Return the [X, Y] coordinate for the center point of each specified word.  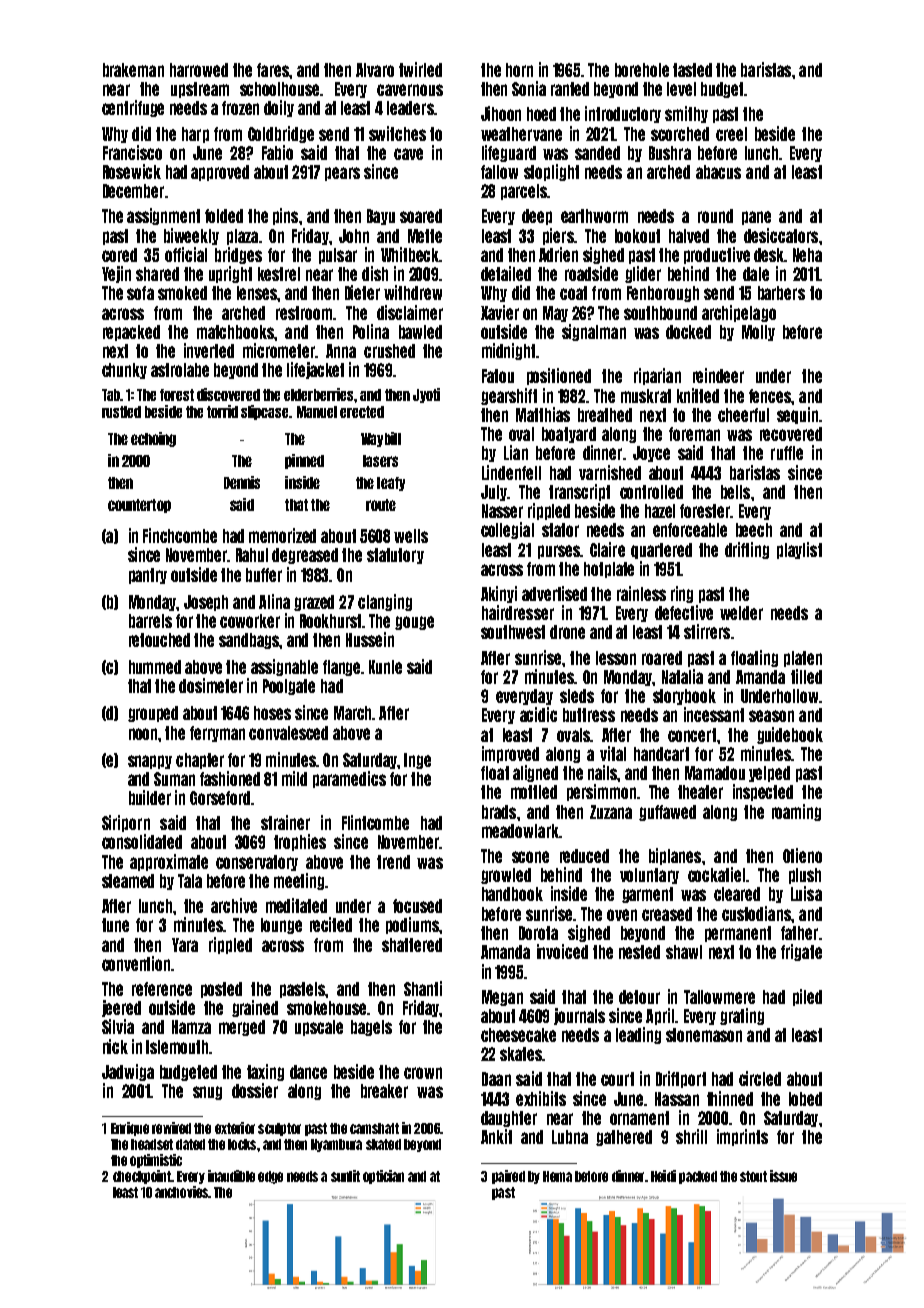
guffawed [667, 813]
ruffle [787, 453]
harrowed [199, 70]
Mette [425, 236]
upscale [319, 1028]
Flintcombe [375, 822]
